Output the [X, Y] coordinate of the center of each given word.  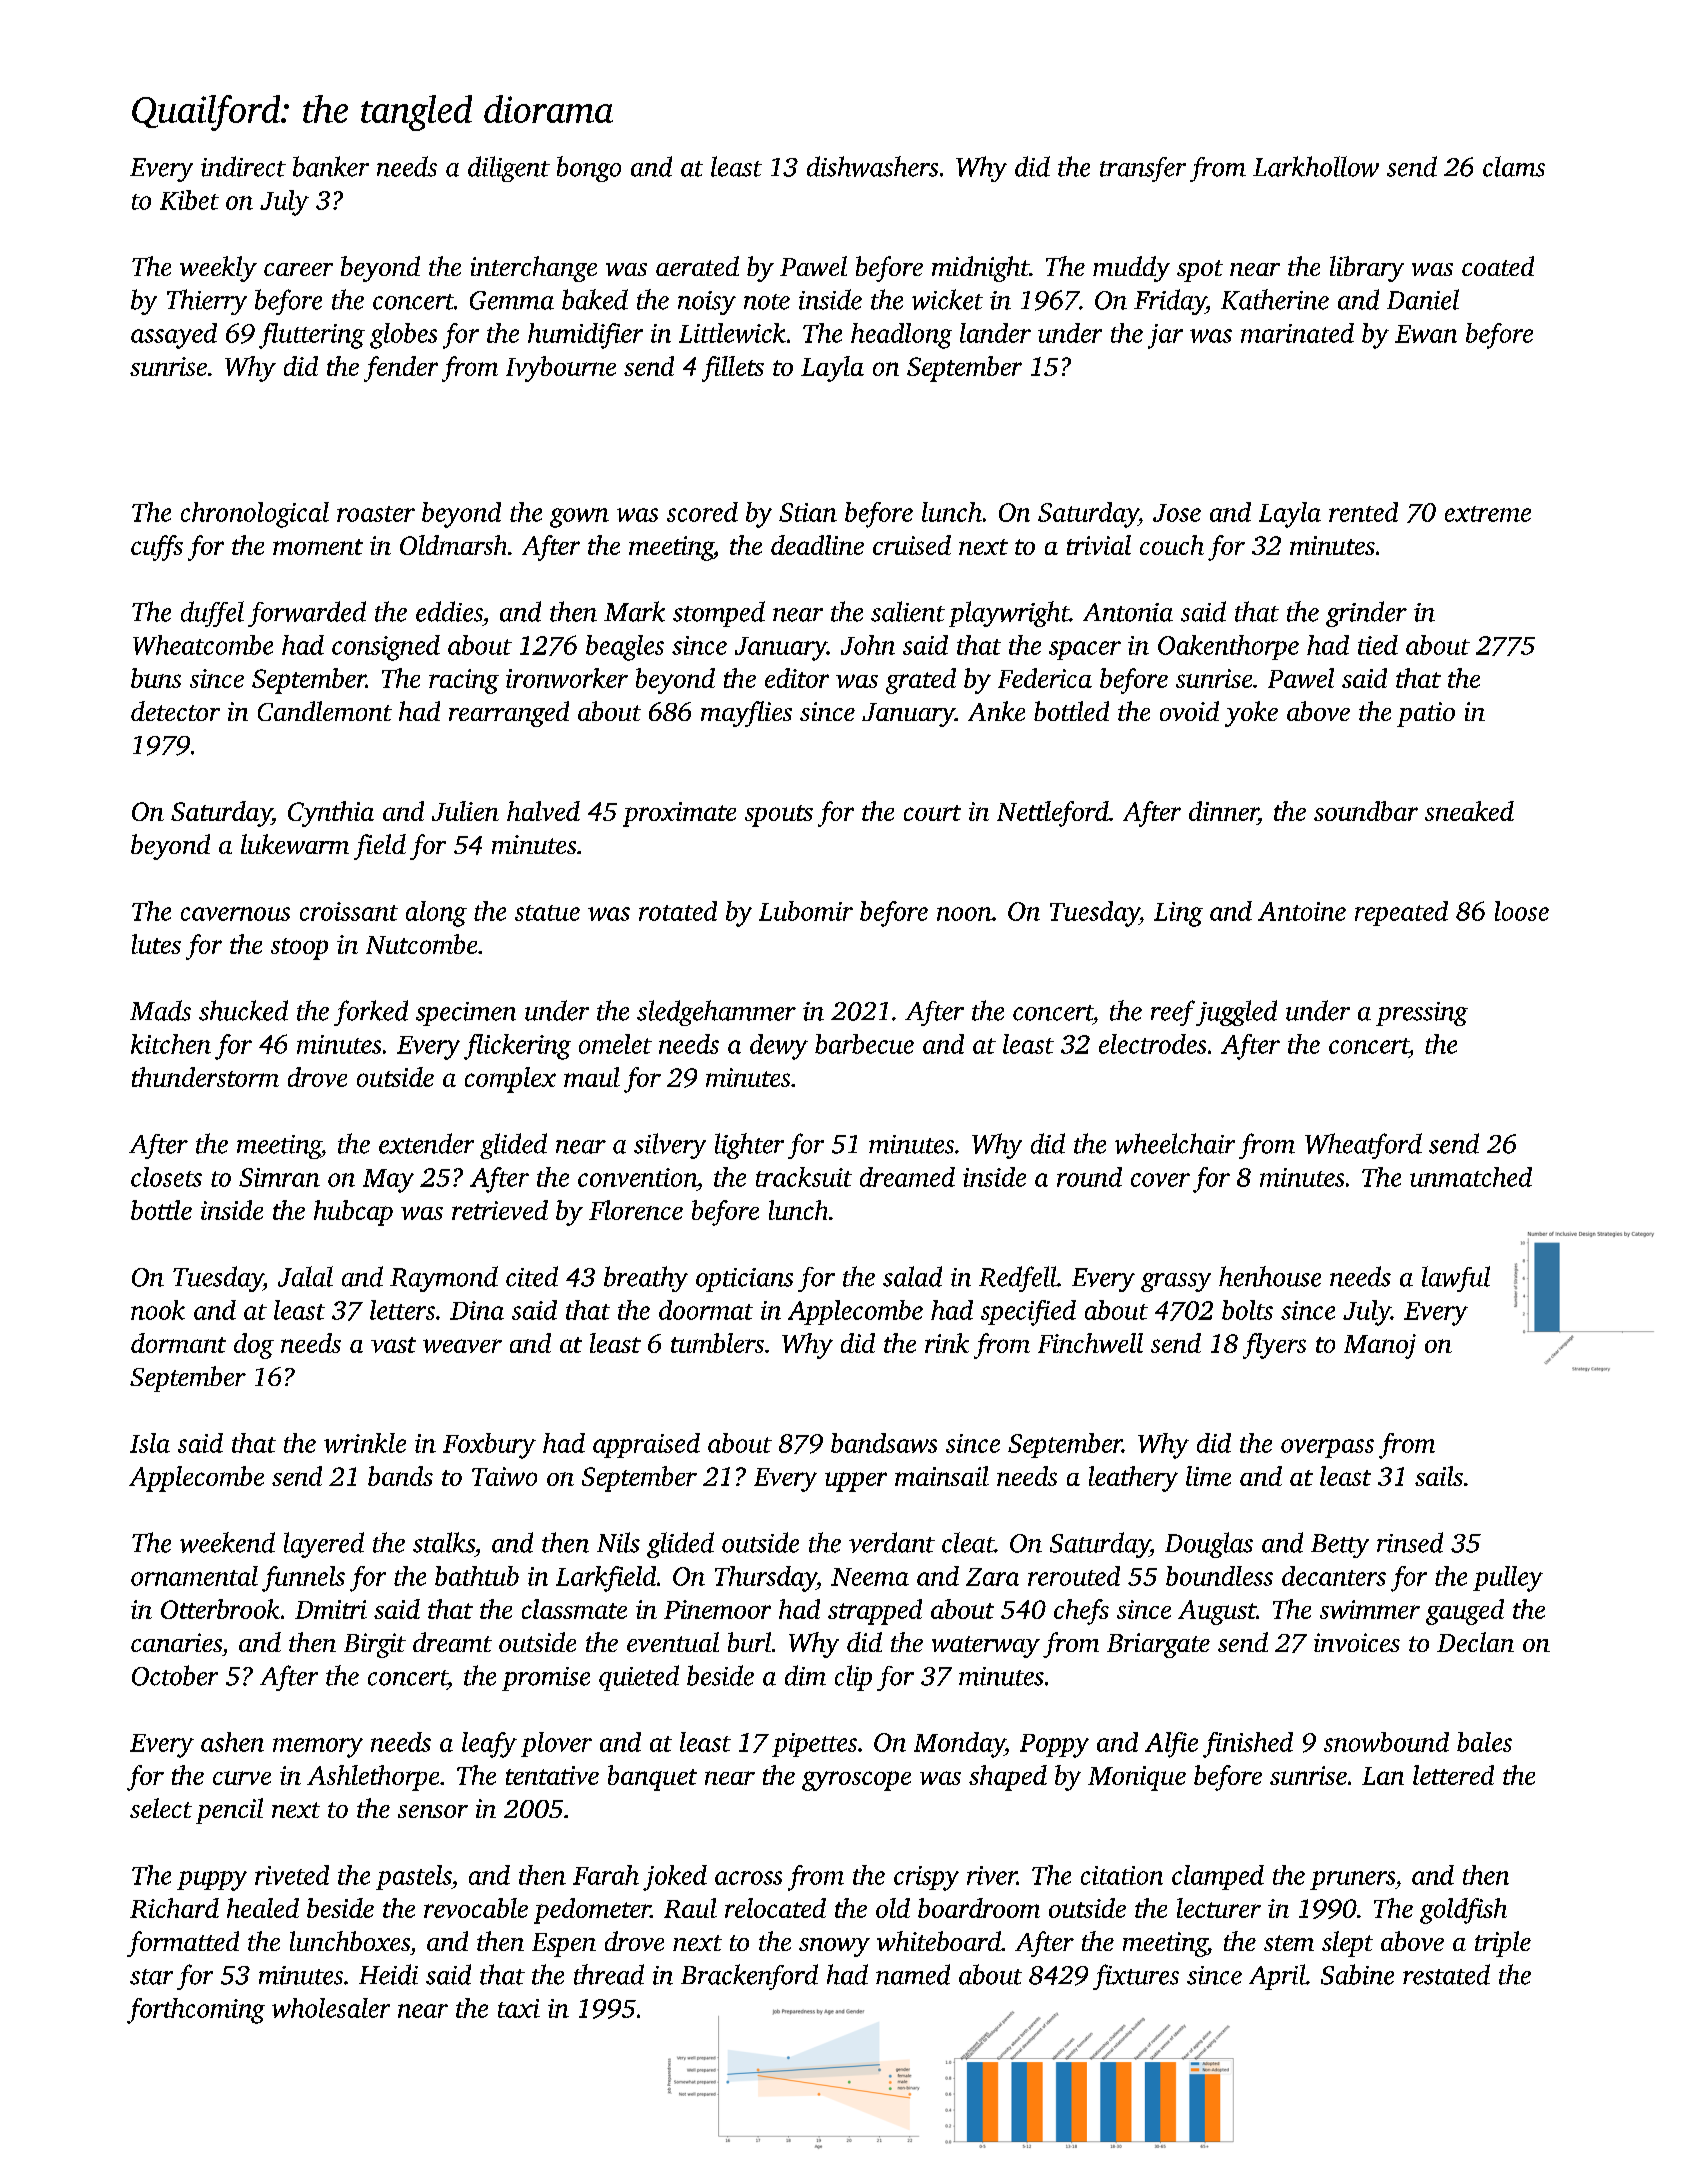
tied [1378, 645]
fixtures [1136, 1977]
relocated [775, 1908]
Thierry [207, 302]
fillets [733, 369]
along [436, 914]
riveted [292, 1875]
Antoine [1302, 911]
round [1089, 1177]
